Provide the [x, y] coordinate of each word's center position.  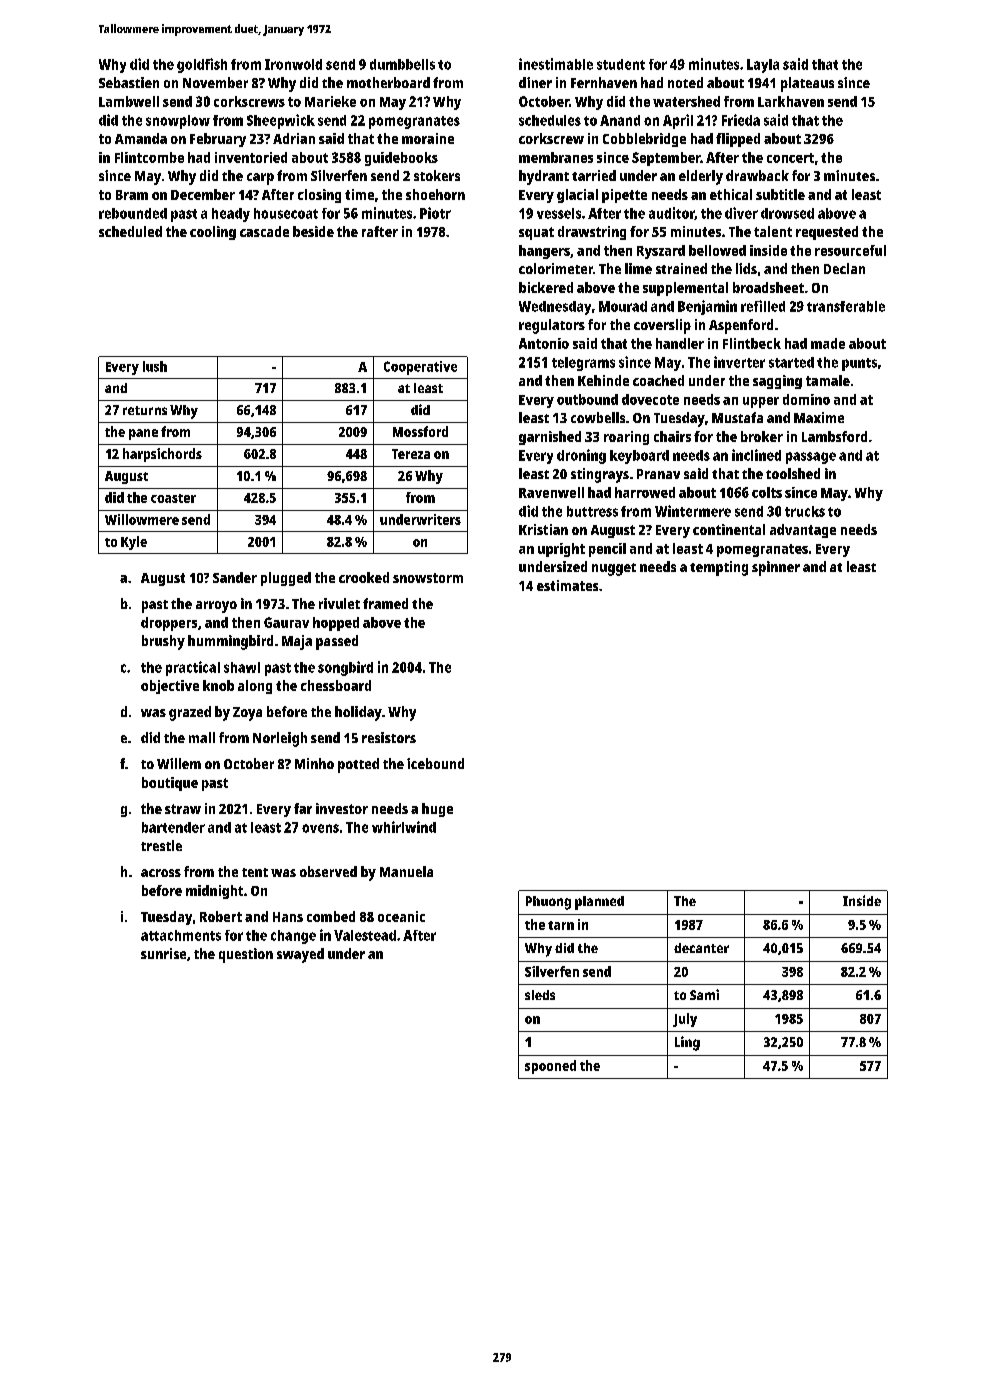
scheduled [130, 231]
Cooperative [420, 368]
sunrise [163, 953]
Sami [704, 994]
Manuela [406, 871]
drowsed [787, 213]
